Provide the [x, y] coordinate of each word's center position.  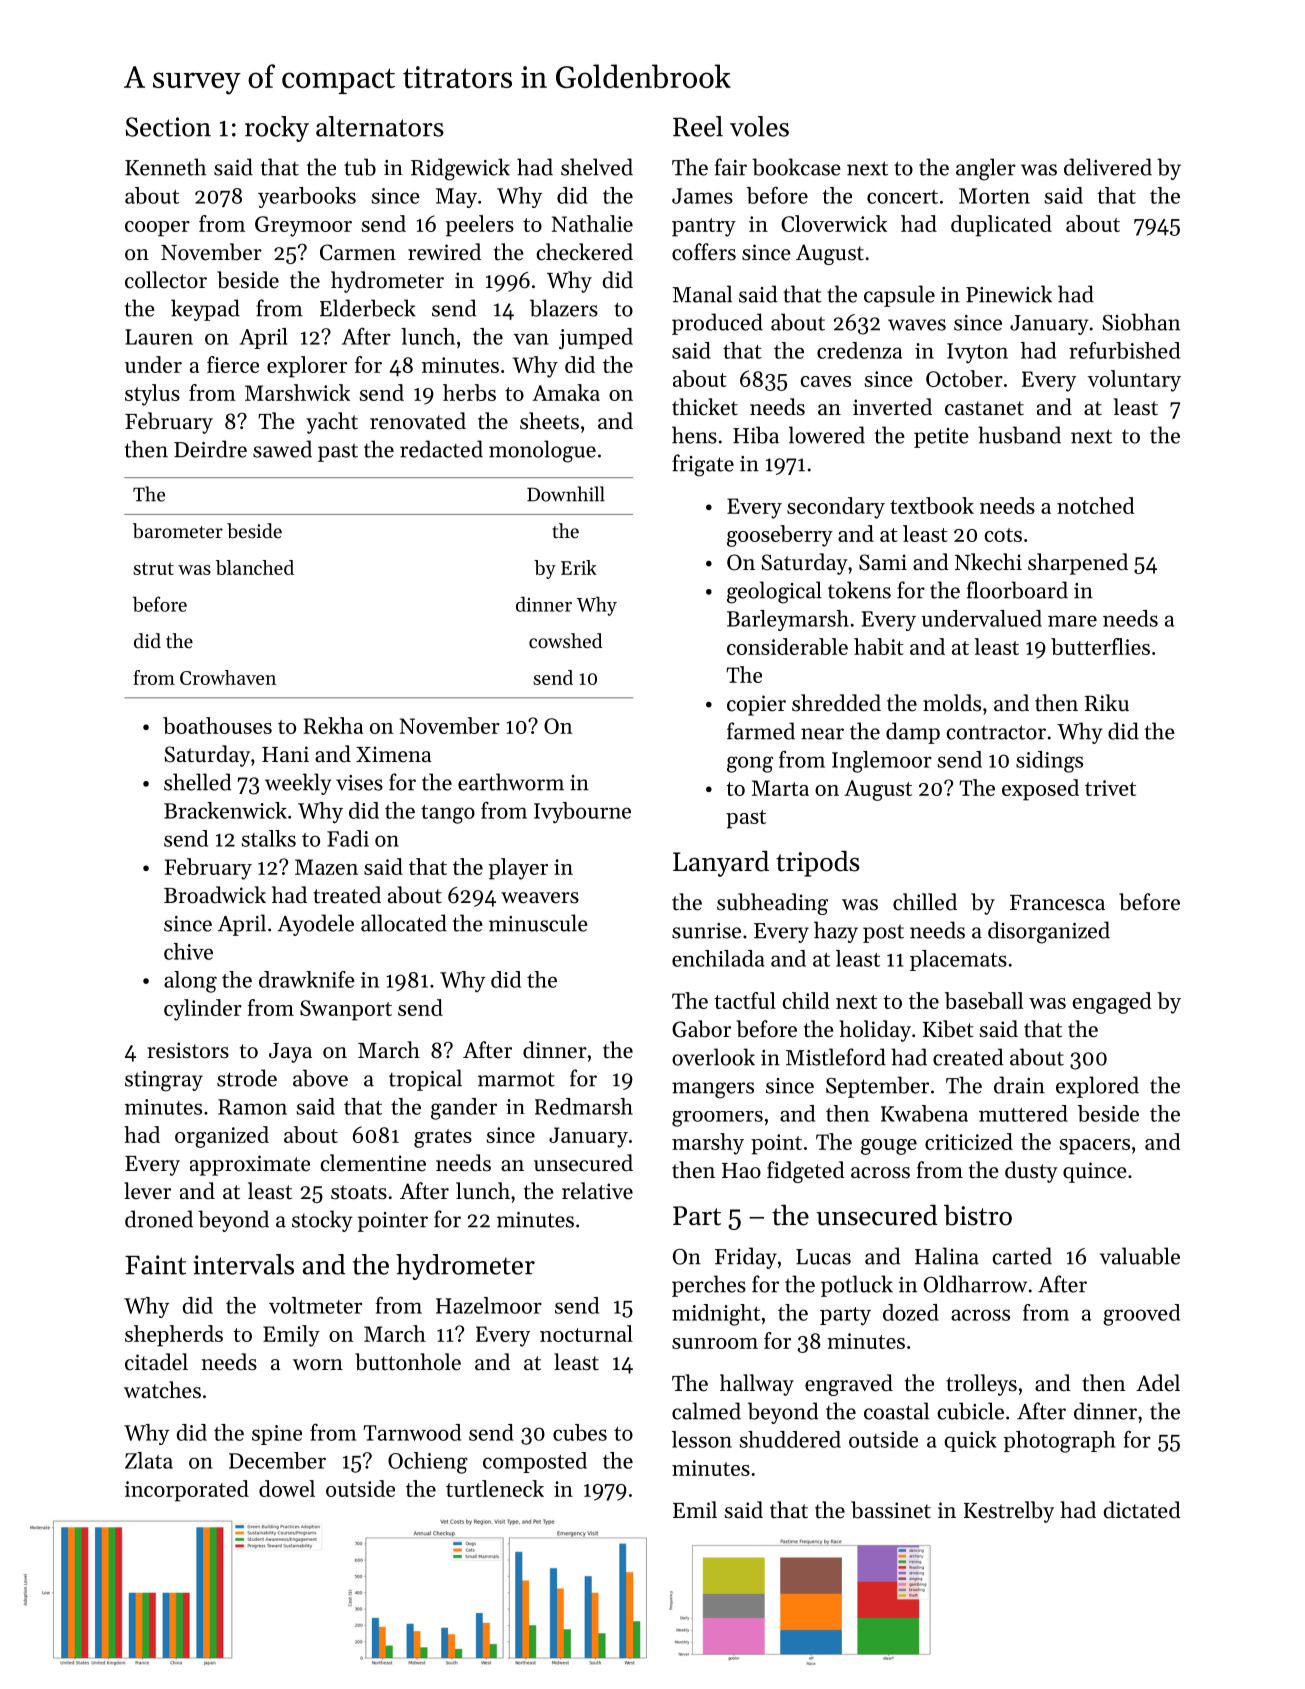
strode [247, 1078]
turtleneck [495, 1488]
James [702, 196]
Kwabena [924, 1113]
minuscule [538, 923]
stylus [152, 395]
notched [1096, 505]
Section [168, 127]
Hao [741, 1171]
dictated [1142, 1510]
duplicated [1001, 226]
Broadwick [215, 895]
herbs [469, 392]
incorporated [187, 1491]
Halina [947, 1256]
